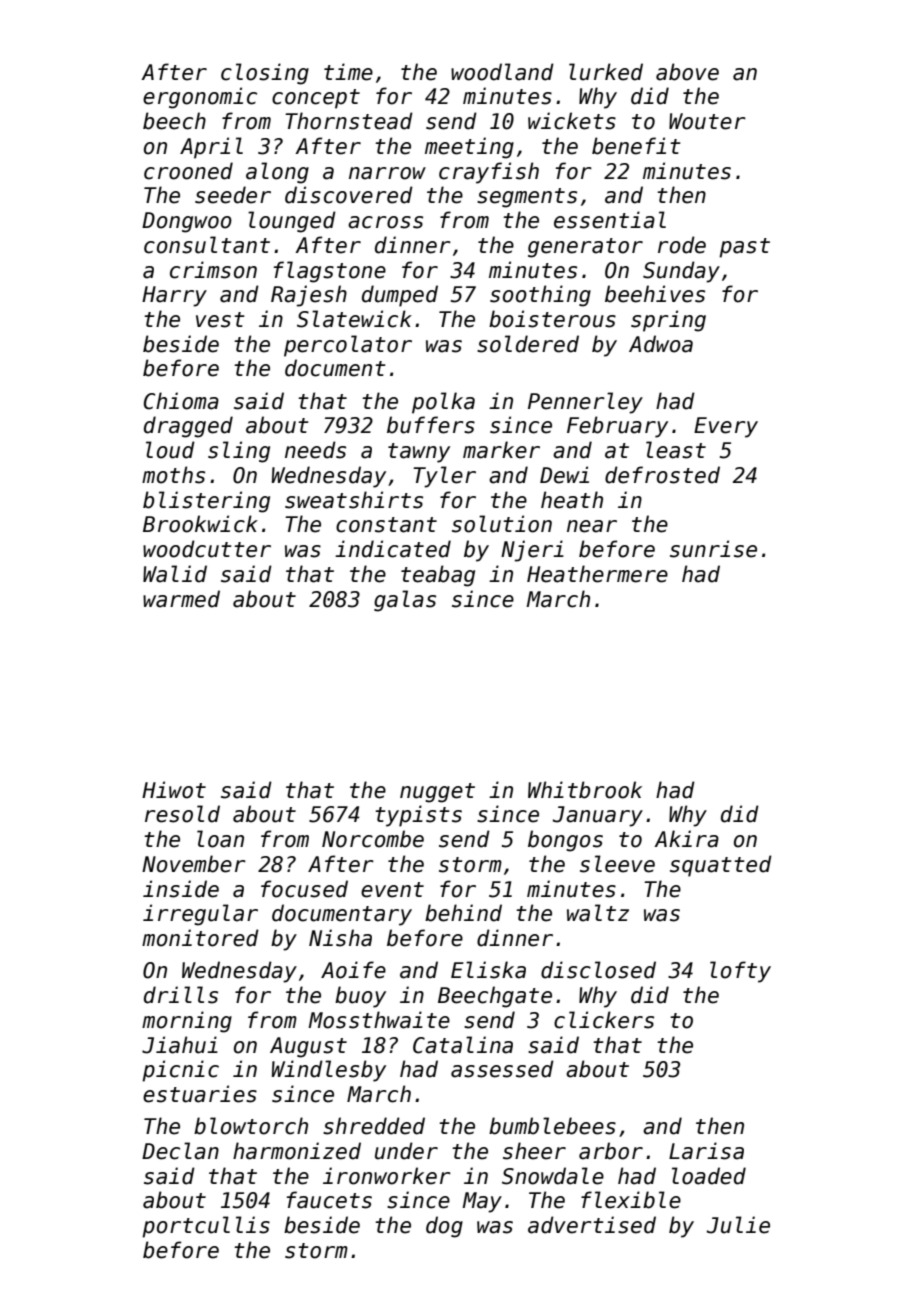 The width and height of the document is (924, 1314). I want to click on waltz, so click(598, 913).
